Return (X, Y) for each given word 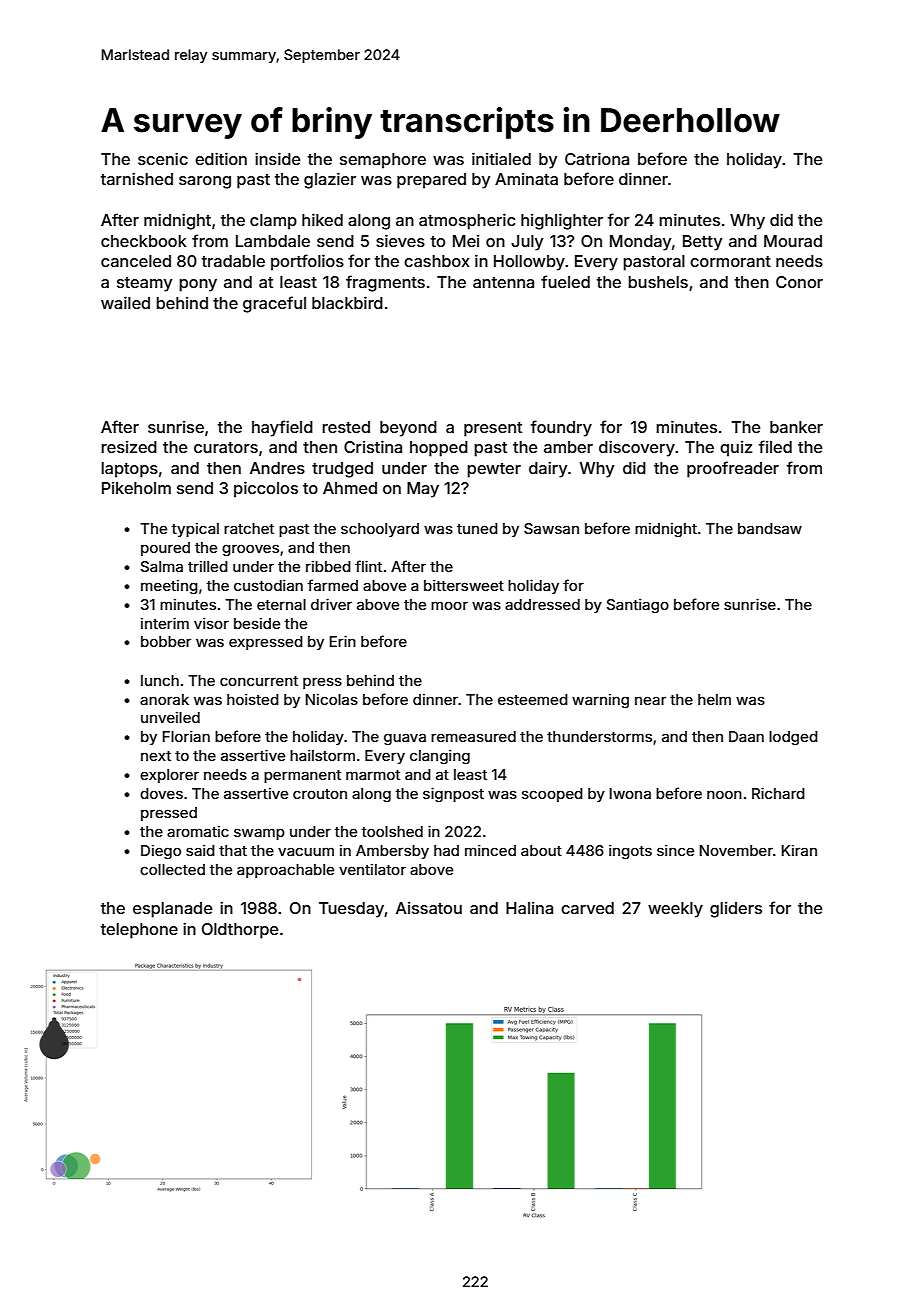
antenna (503, 282)
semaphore (383, 161)
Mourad (793, 241)
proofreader (733, 469)
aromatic (198, 831)
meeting (169, 587)
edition (221, 158)
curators (226, 447)
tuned (477, 528)
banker (796, 427)
